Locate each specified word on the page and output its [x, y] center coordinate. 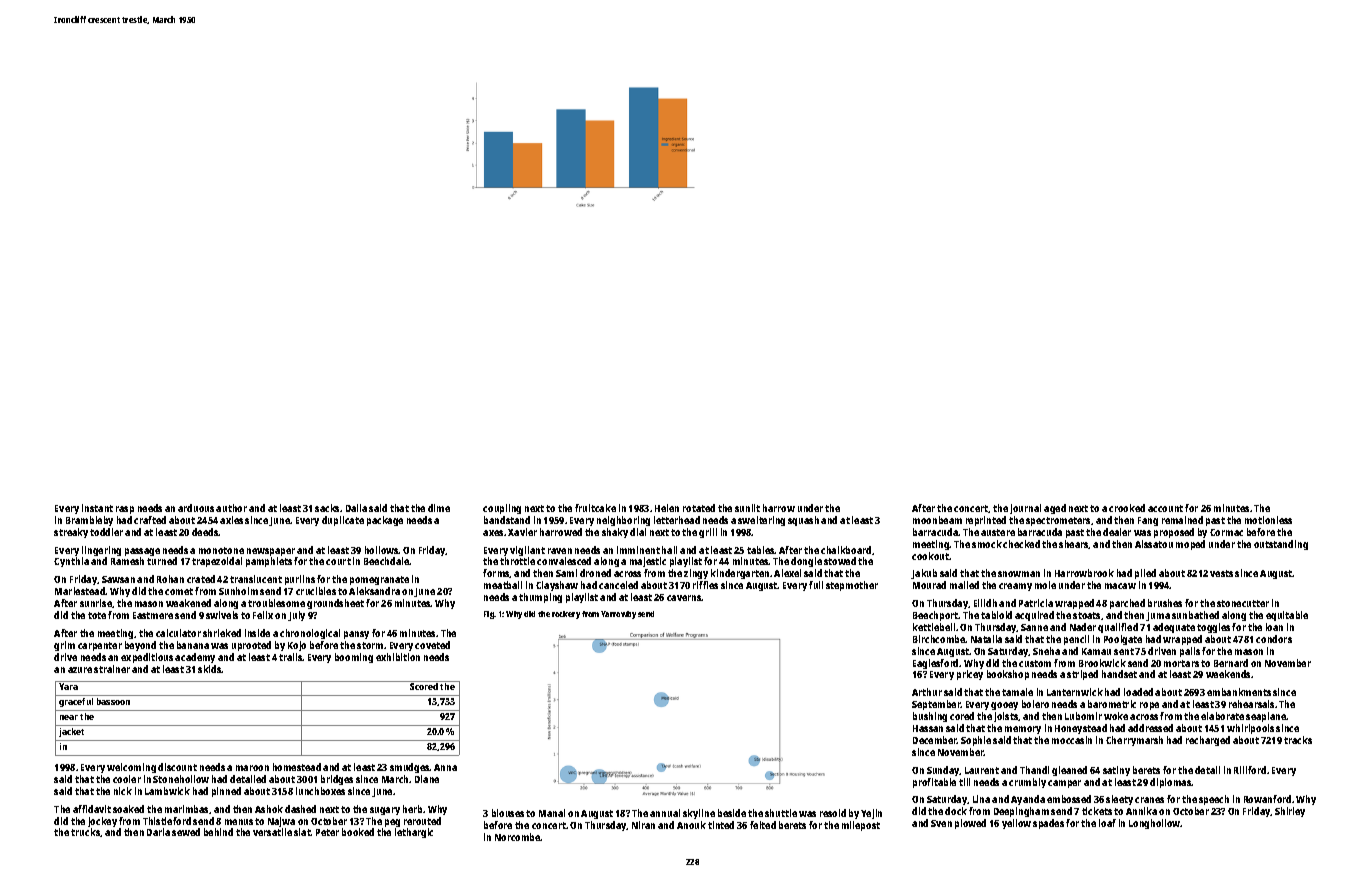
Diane [427, 779]
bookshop [1008, 675]
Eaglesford [936, 664]
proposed [1174, 533]
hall [669, 550]
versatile [272, 832]
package [385, 521]
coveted [432, 645]
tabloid [996, 615]
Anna [445, 767]
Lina [981, 799]
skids [210, 669]
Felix [263, 615]
